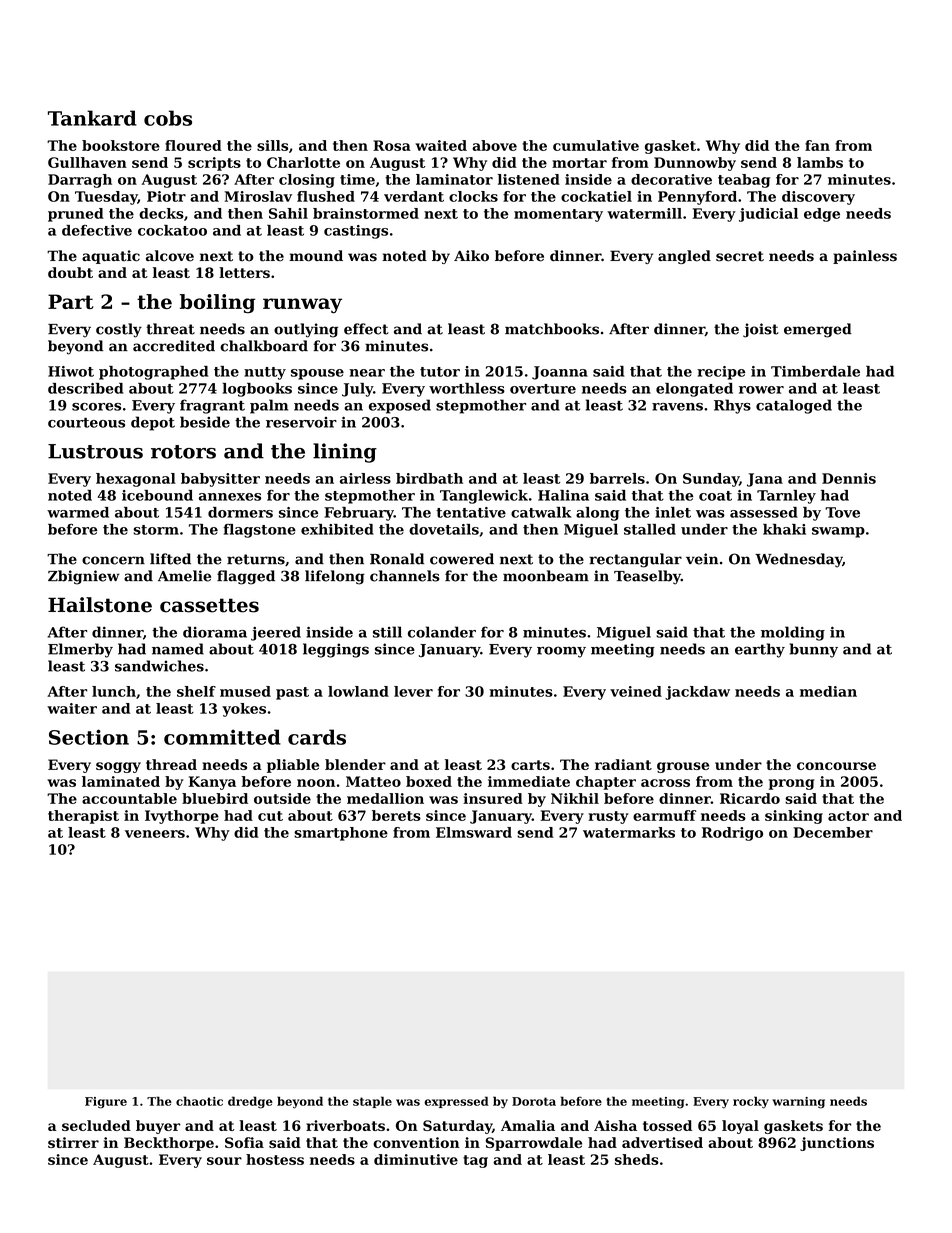 Image resolution: width=952 pixels, height=1233 pixels. Describe the element at coordinates (865, 257) in the page. I see `painless` at that location.
